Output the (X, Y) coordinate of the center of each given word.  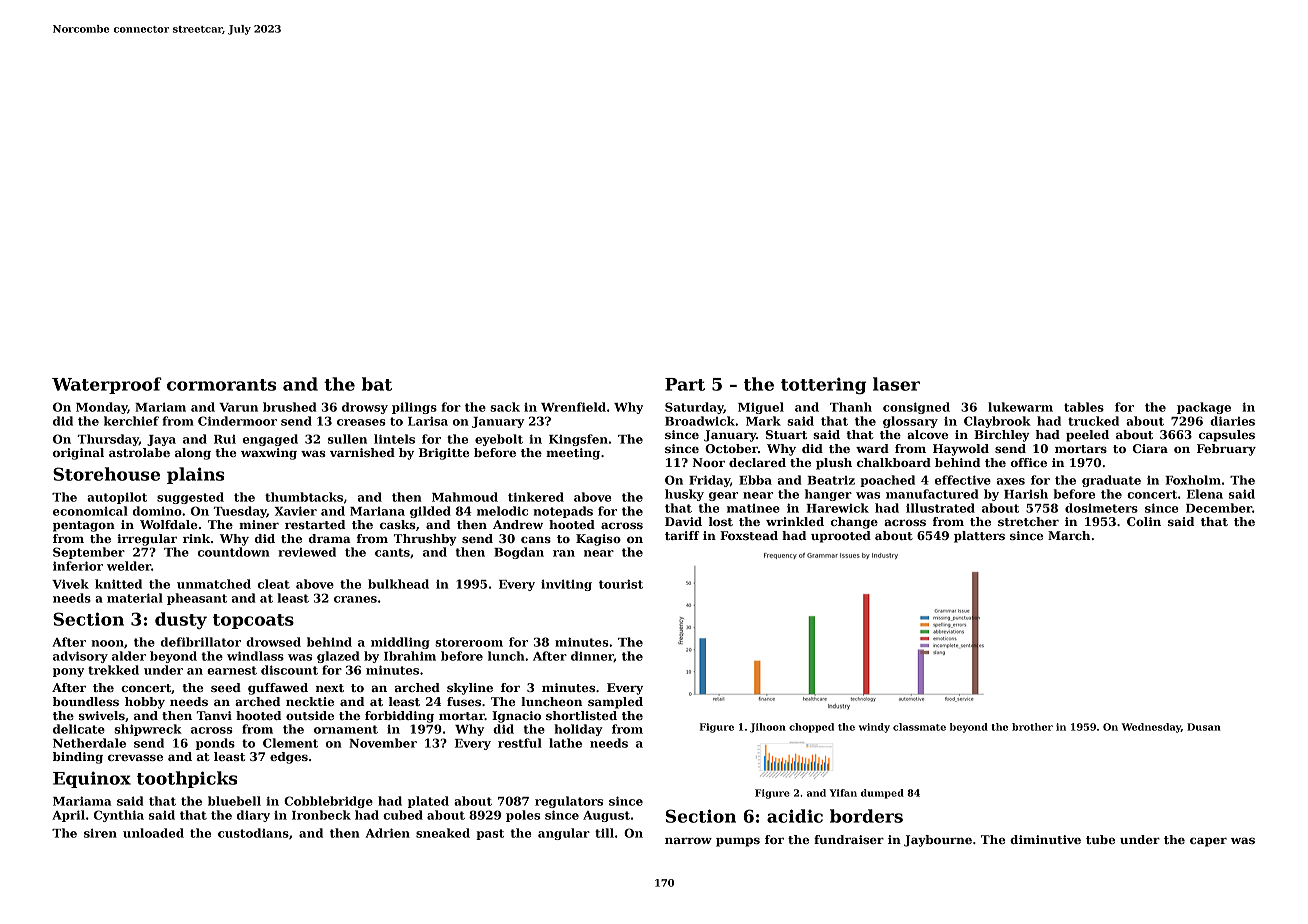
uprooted (841, 537)
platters (979, 537)
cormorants (221, 385)
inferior (78, 566)
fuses (464, 701)
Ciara (1150, 448)
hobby (145, 703)
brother (1032, 727)
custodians (253, 833)
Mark (763, 421)
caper (1208, 842)
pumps (738, 842)
